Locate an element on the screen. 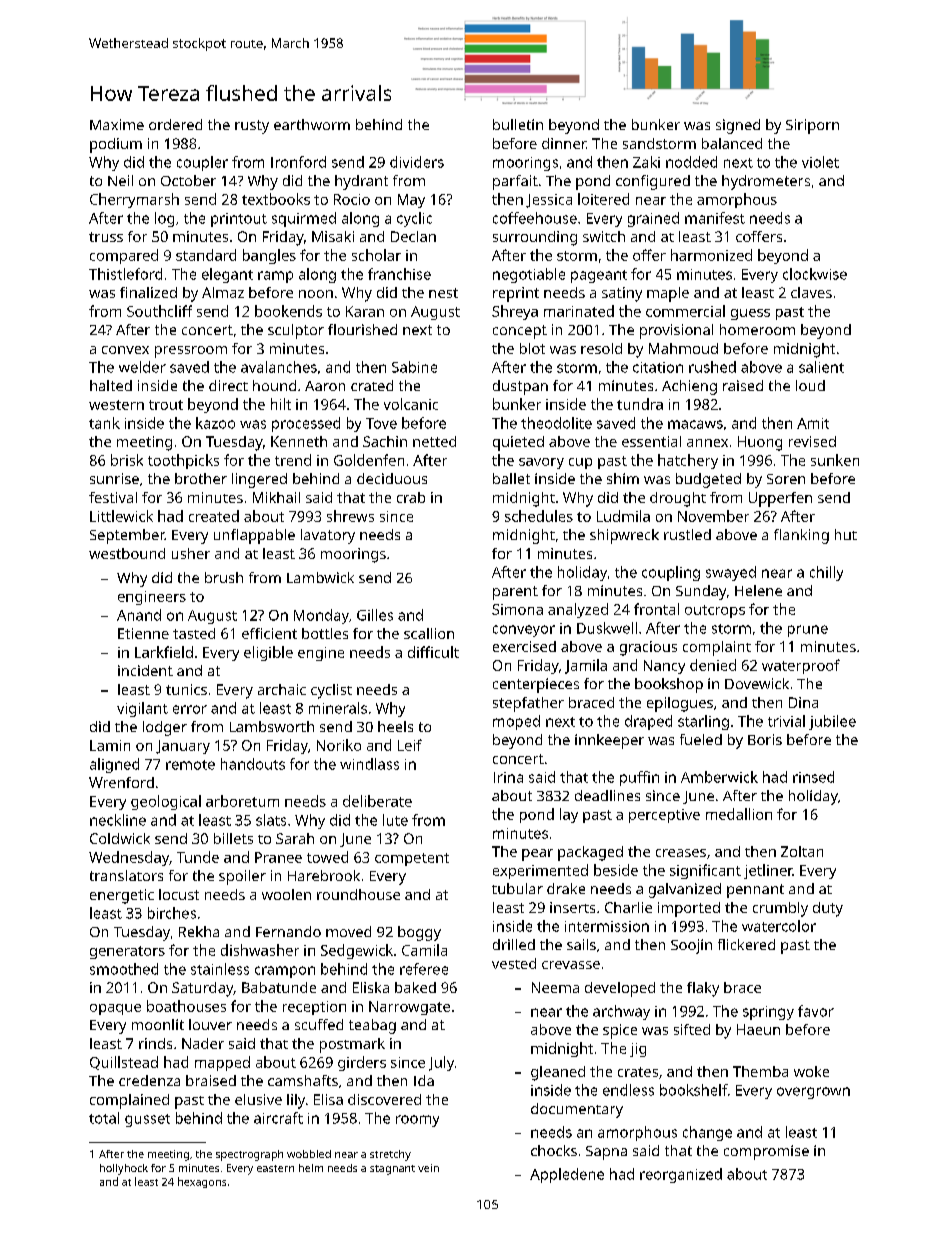 The image size is (952, 1233). schedules is located at coordinates (539, 516).
